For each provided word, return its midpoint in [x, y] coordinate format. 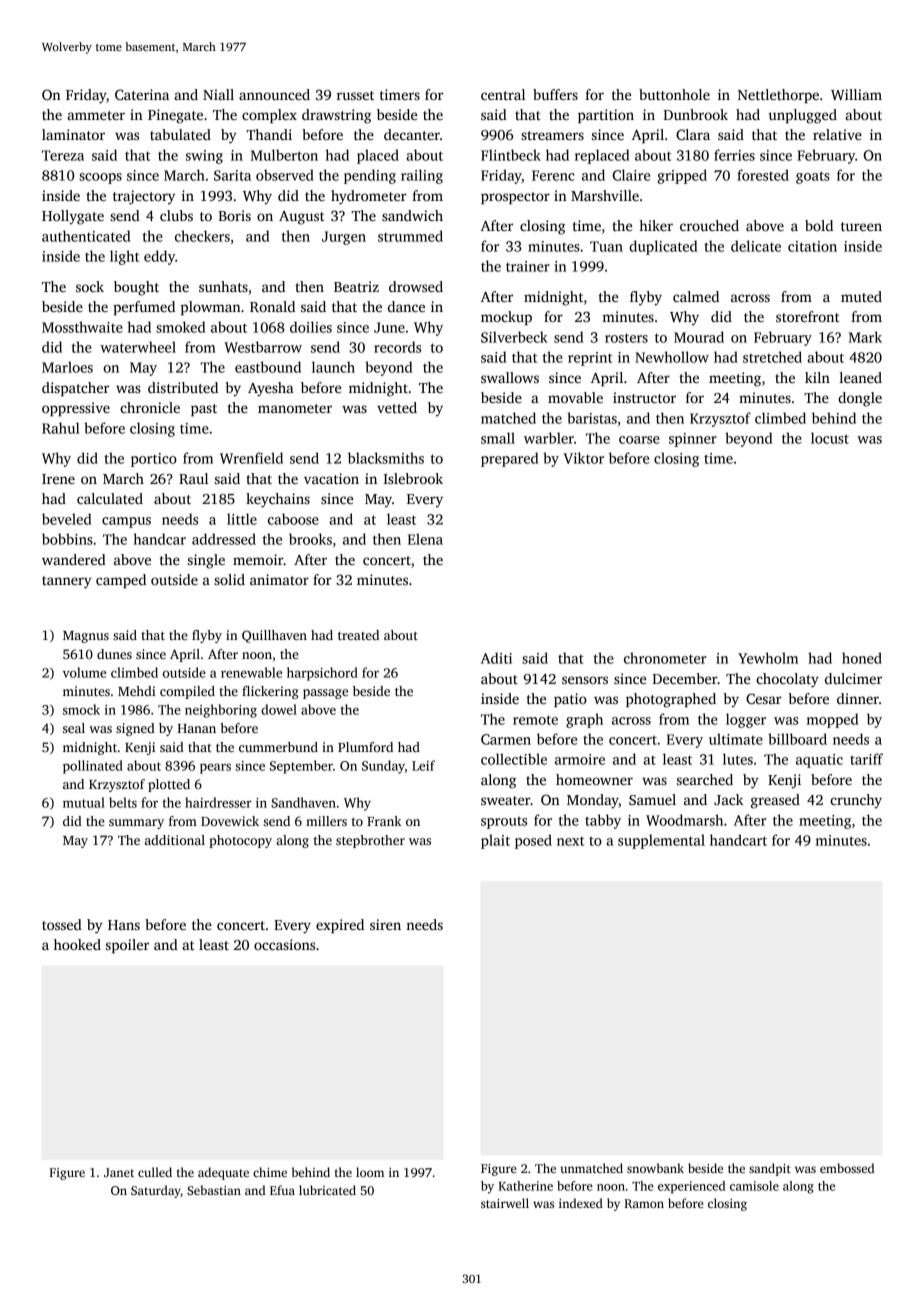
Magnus [86, 637]
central [503, 94]
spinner [693, 440]
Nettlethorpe [778, 96]
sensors [585, 680]
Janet [119, 1172]
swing [204, 157]
